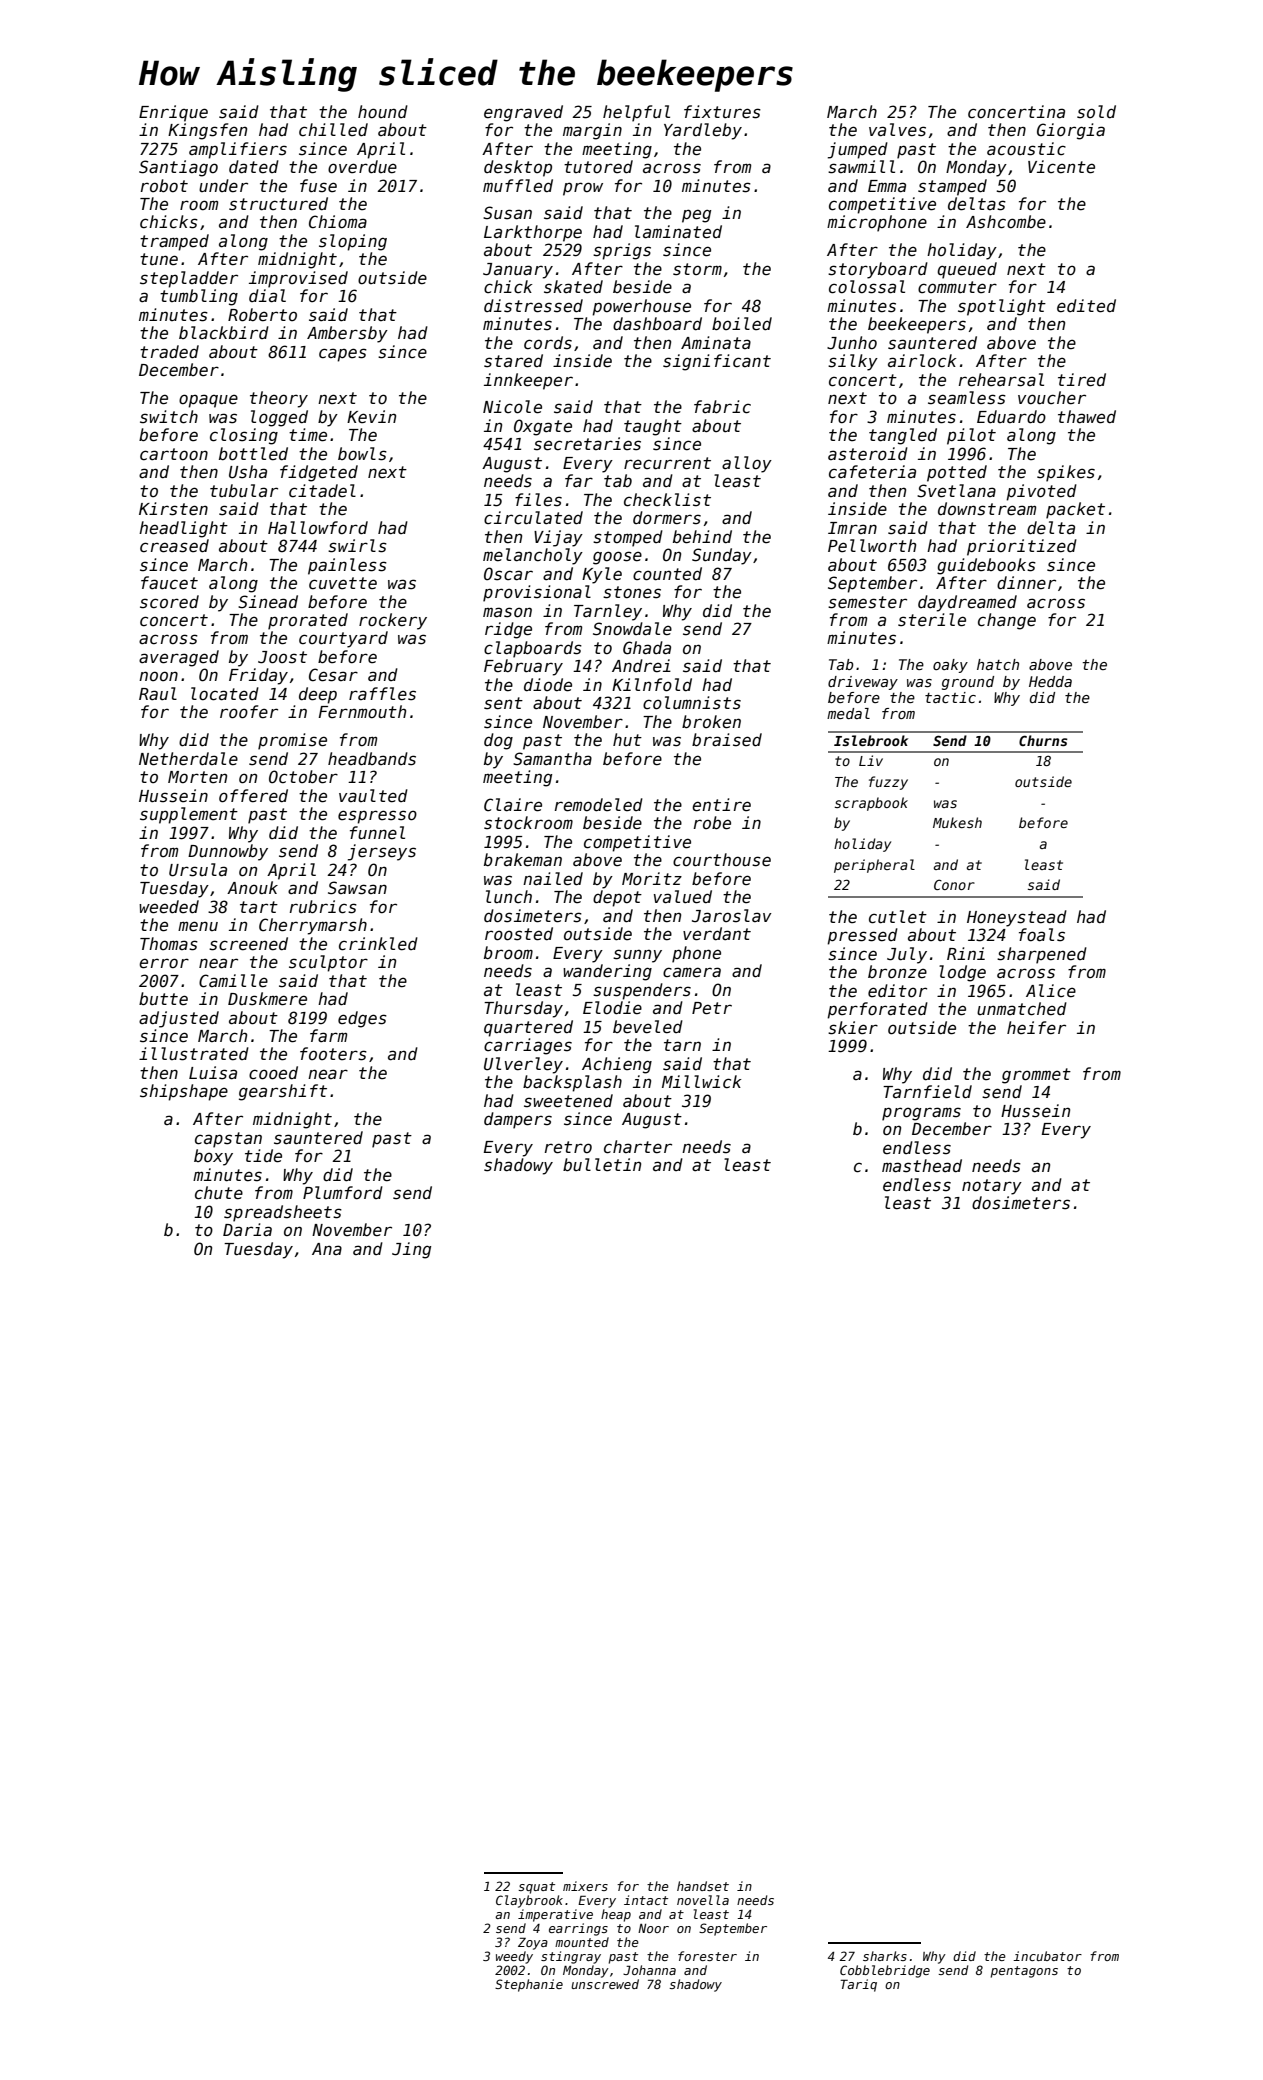 The image size is (1263, 2080). What do you see at coordinates (411, 1250) in the screenshot?
I see `Jing` at bounding box center [411, 1250].
